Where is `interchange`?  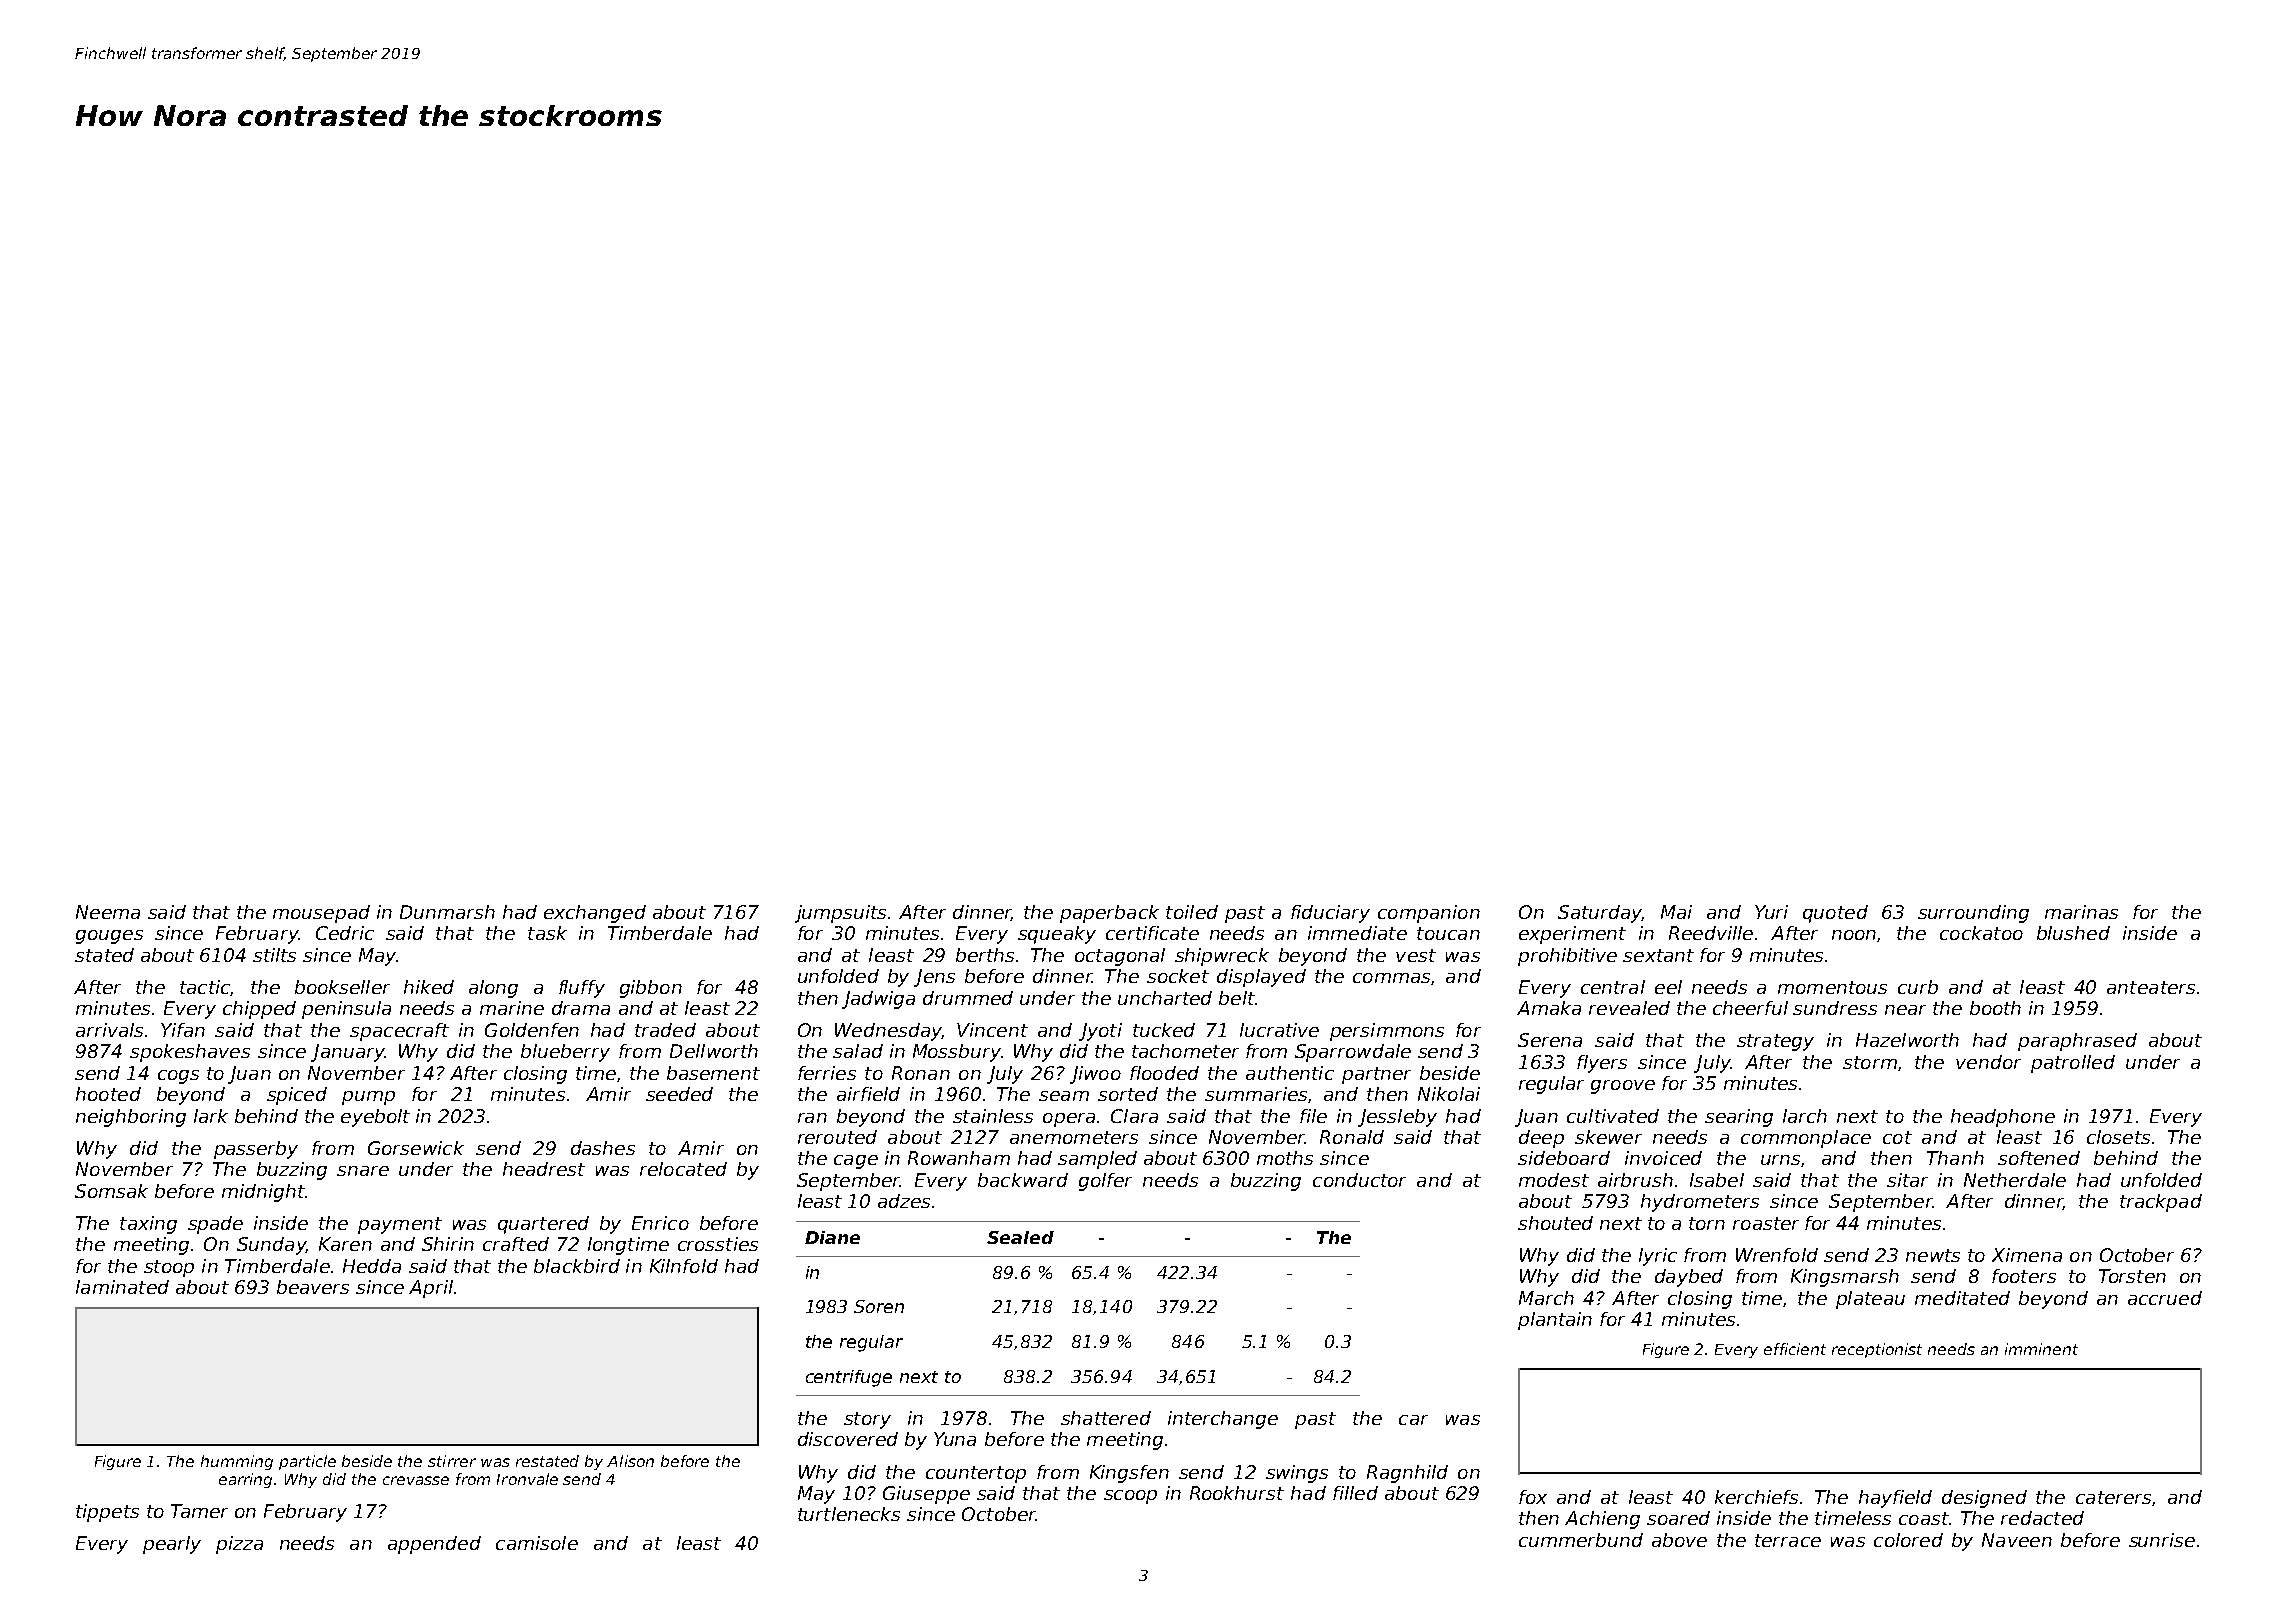 interchange is located at coordinates (1223, 1420).
